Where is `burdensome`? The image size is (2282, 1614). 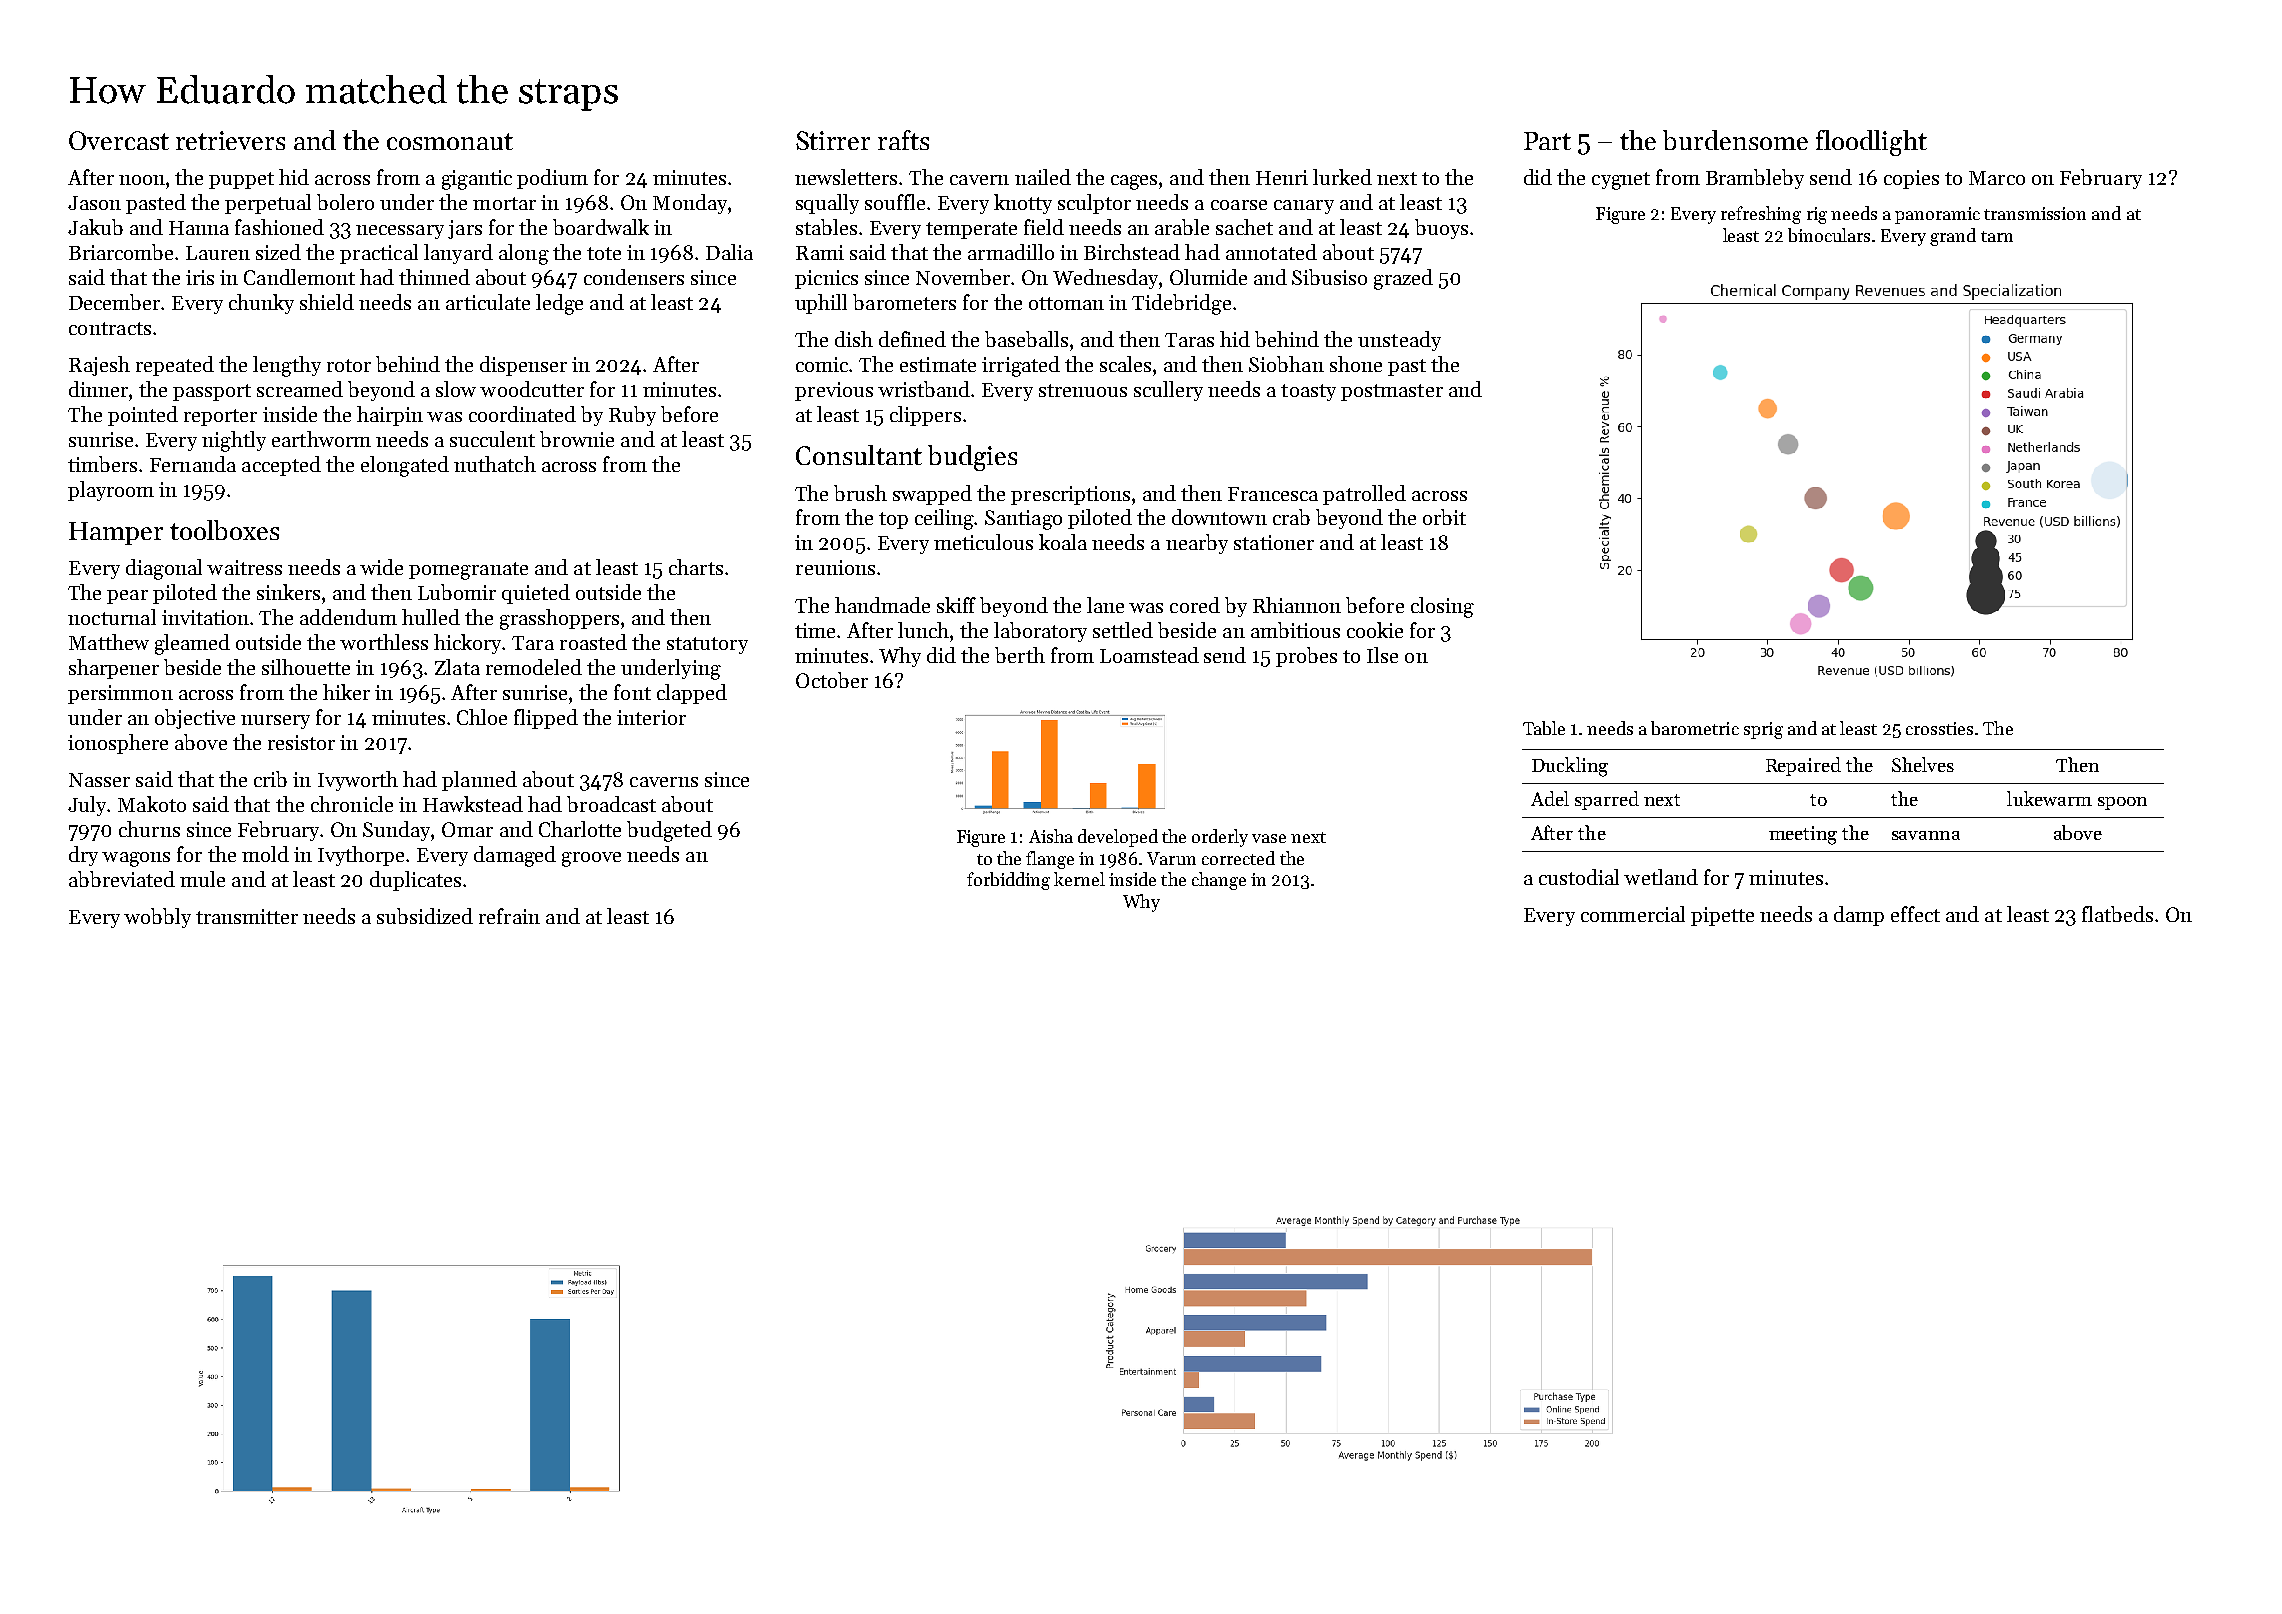
burdensome is located at coordinates (1735, 140).
